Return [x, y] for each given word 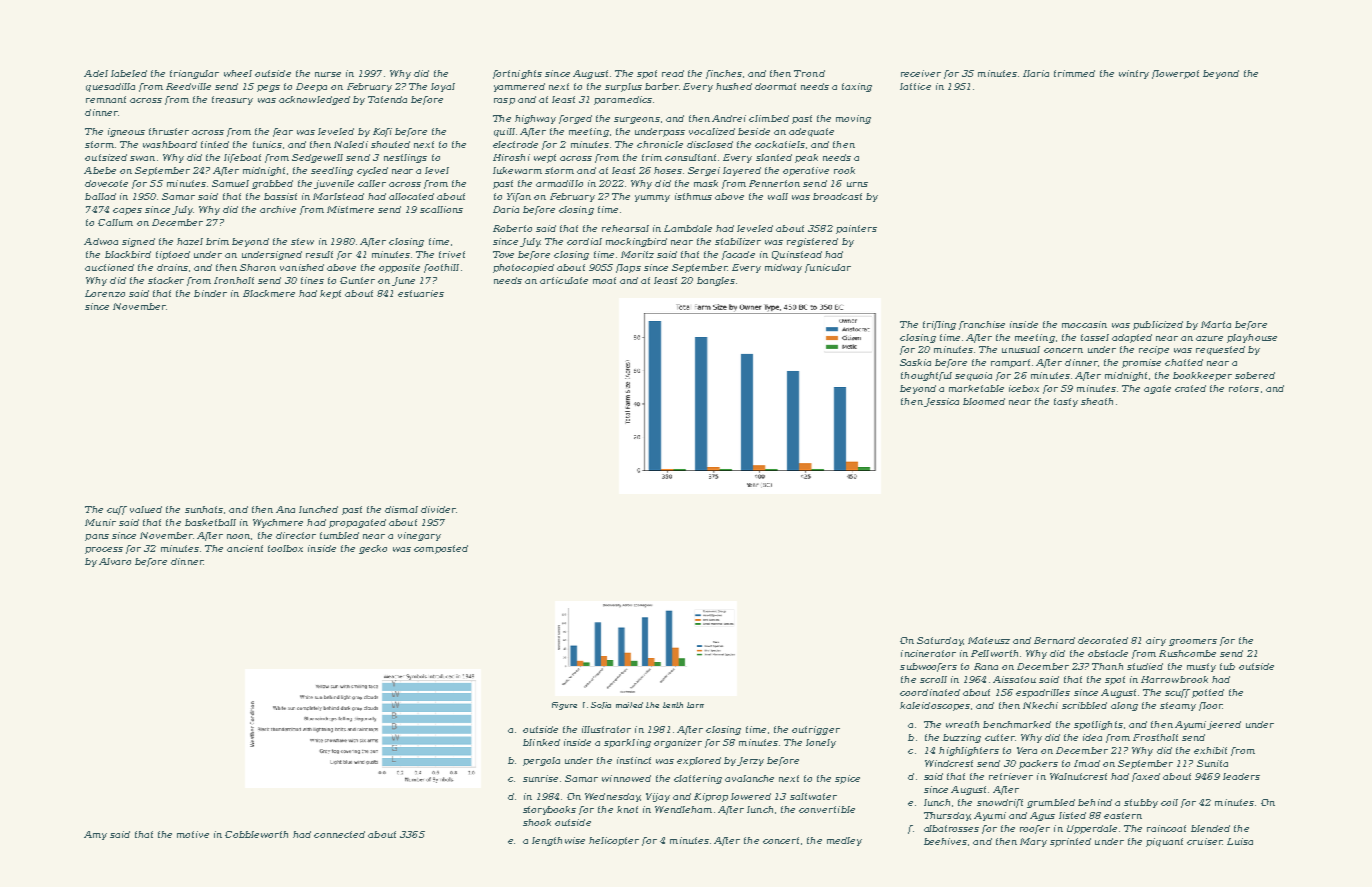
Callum [115, 222]
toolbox [285, 548]
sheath [1097, 401]
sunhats [204, 509]
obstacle [1108, 653]
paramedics [623, 100]
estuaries [421, 293]
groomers [1193, 642]
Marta [1216, 324]
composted [441, 549]
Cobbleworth [256, 834]
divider [438, 509]
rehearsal [625, 228]
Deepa [311, 87]
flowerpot [1175, 74]
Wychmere [278, 523]
